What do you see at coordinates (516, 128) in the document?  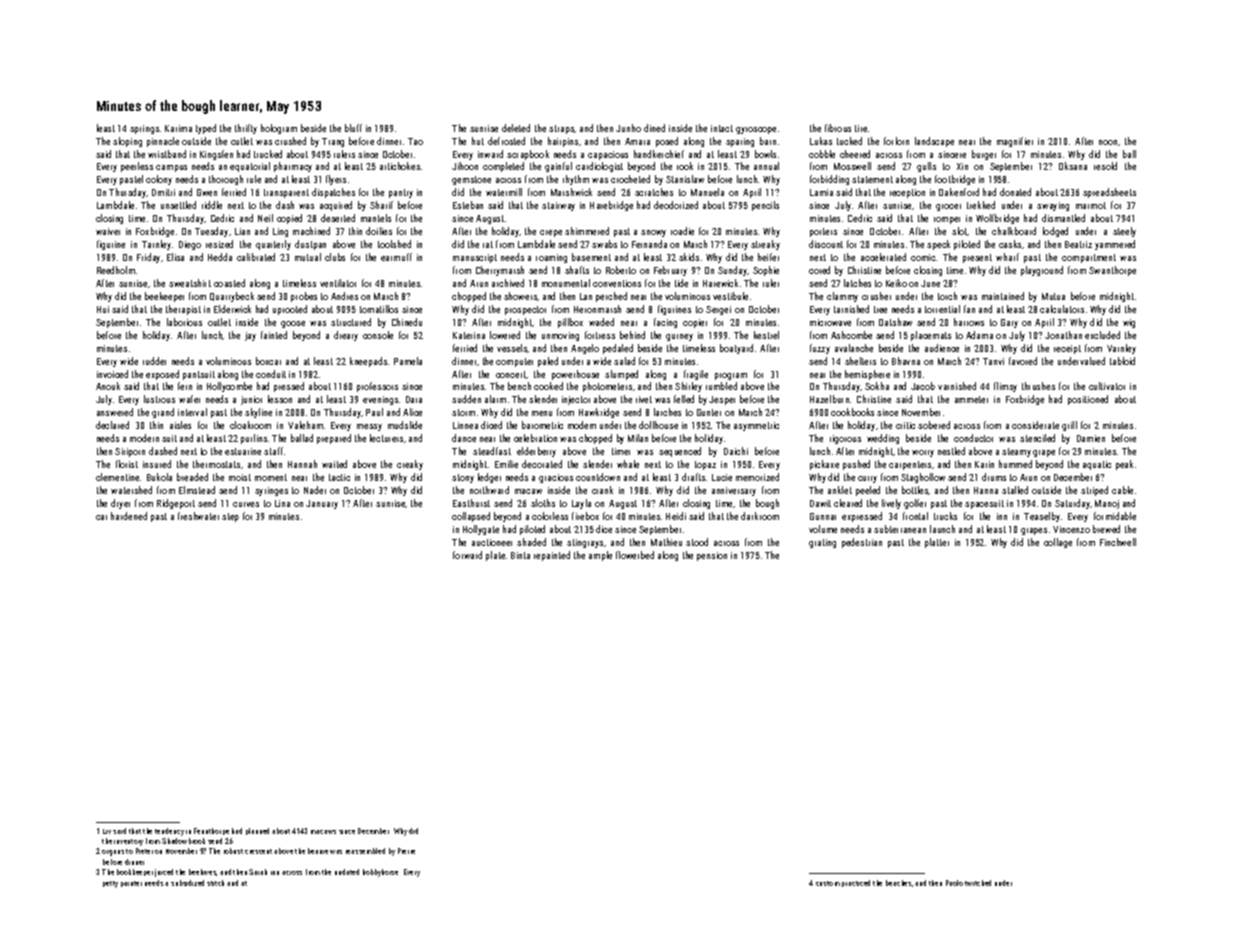 I see `deleted` at bounding box center [516, 128].
